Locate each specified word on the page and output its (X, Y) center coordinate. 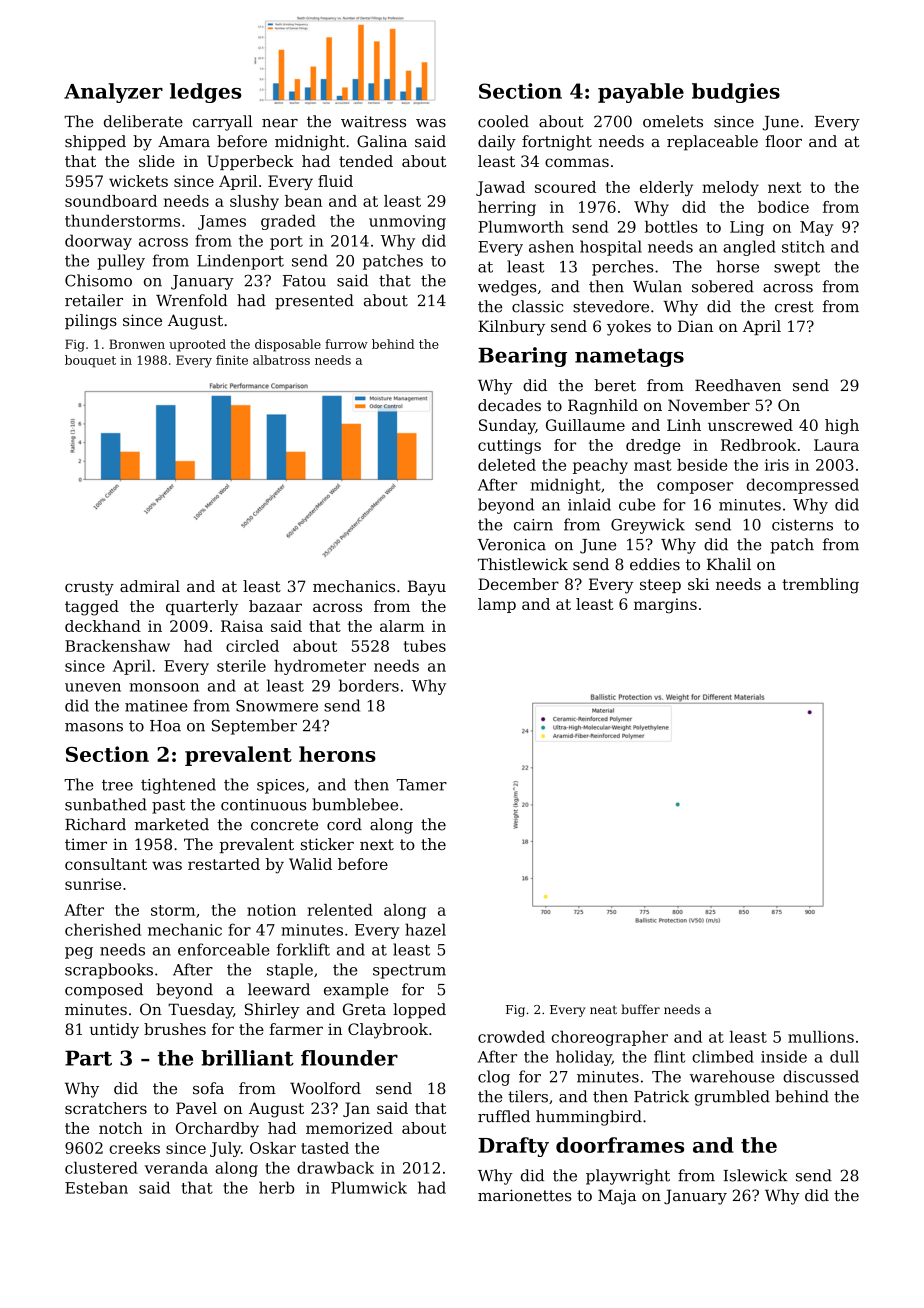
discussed (821, 1076)
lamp (497, 605)
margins (665, 605)
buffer (640, 1009)
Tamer (422, 785)
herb (277, 1187)
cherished (103, 929)
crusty (89, 588)
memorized (349, 1128)
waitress (373, 122)
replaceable (712, 143)
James (222, 222)
